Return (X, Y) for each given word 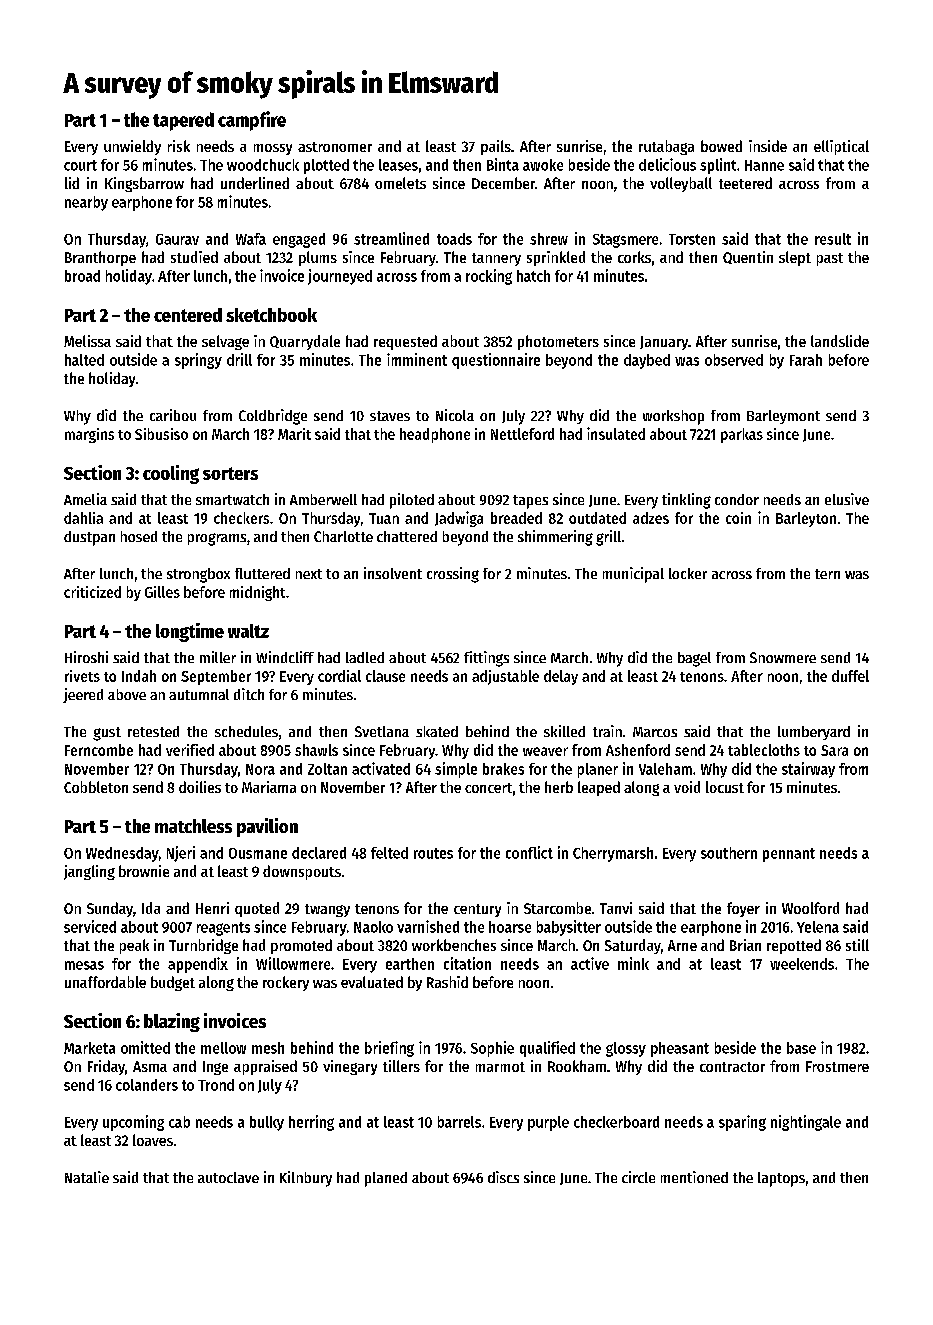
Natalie (87, 1177)
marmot (500, 1067)
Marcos (655, 732)
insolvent (393, 573)
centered (188, 315)
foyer (743, 909)
